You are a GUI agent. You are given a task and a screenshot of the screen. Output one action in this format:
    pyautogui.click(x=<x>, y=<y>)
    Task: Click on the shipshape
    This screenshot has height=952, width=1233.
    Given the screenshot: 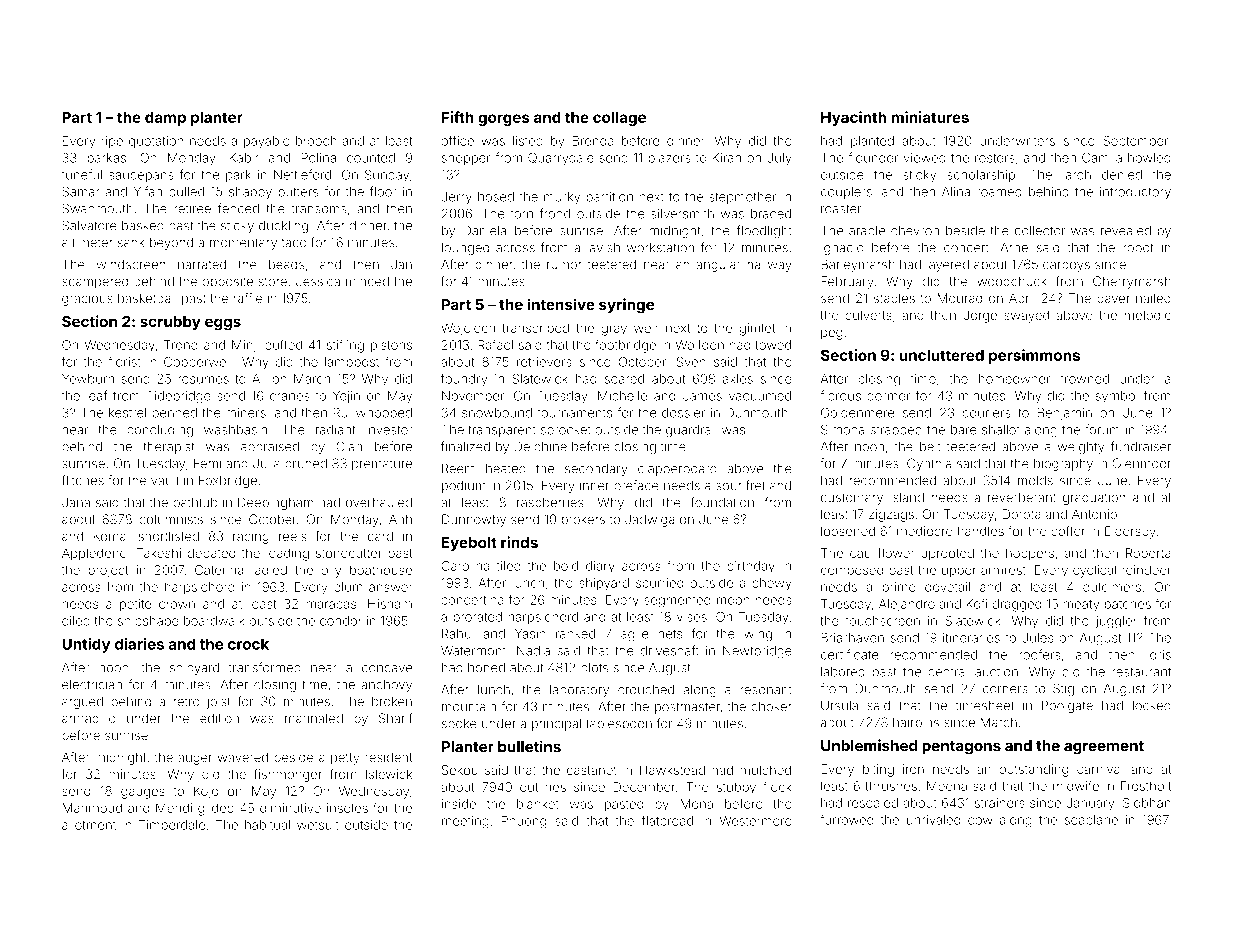 What is the action you would take?
    pyautogui.click(x=148, y=622)
